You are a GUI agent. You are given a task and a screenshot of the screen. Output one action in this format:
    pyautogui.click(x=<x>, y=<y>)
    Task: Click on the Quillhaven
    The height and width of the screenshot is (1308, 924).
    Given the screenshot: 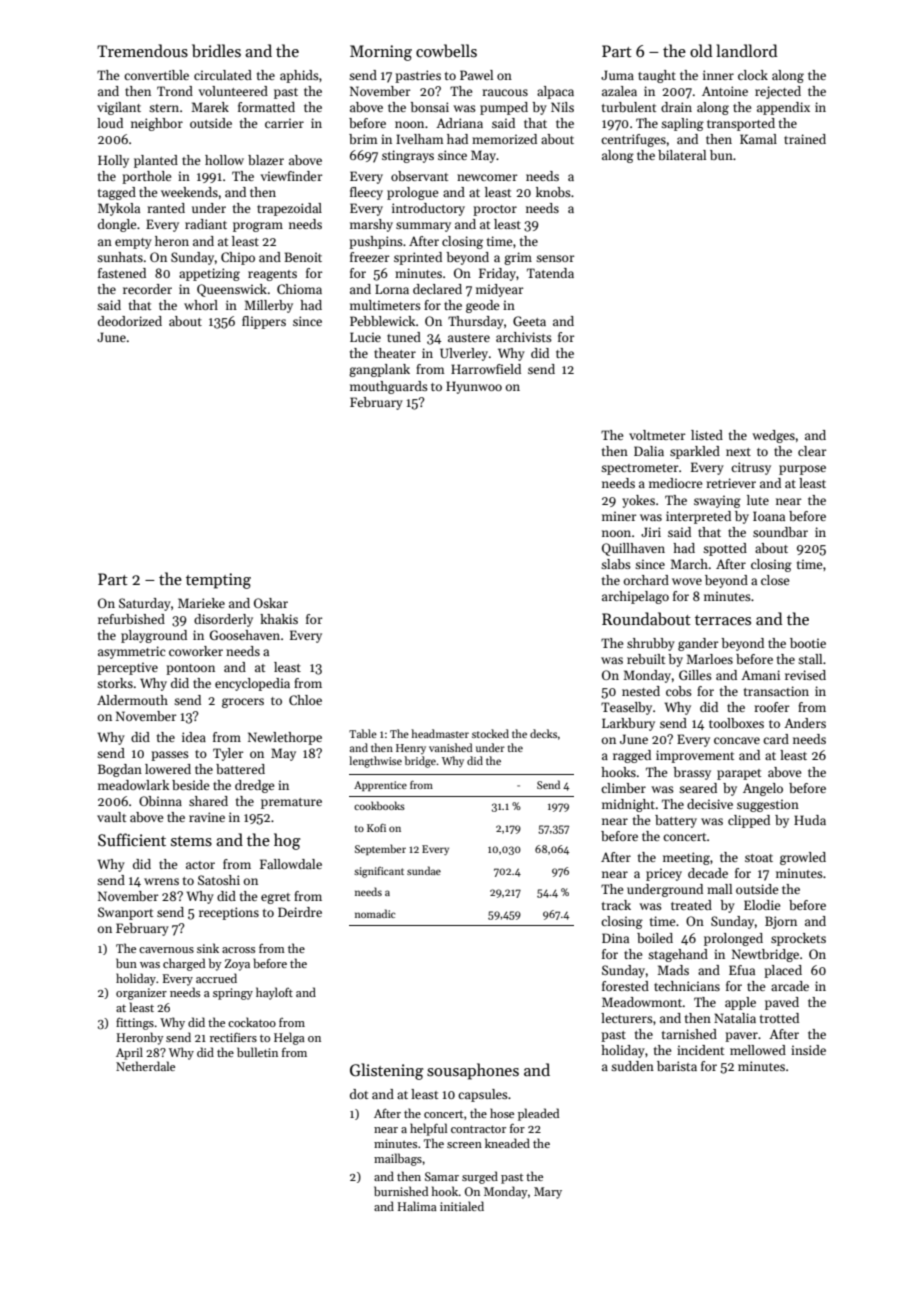 What is the action you would take?
    pyautogui.click(x=633, y=549)
